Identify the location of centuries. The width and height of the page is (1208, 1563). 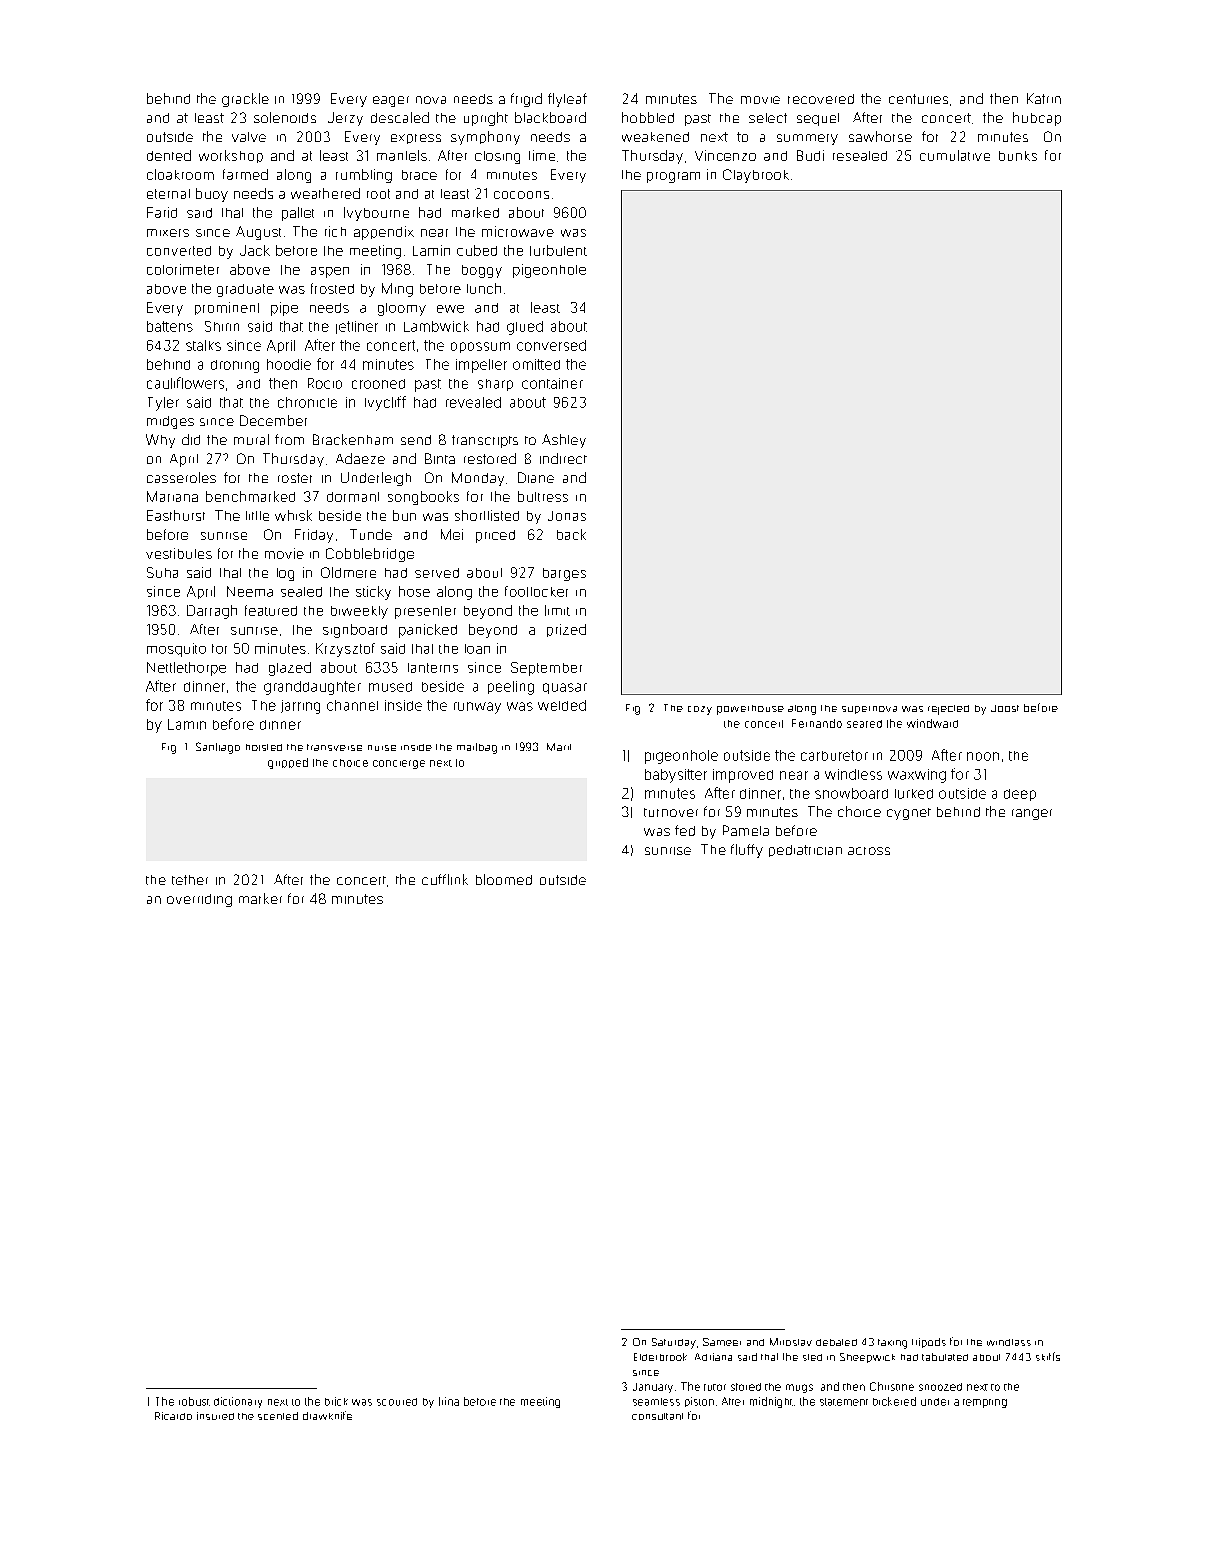
(918, 99).
